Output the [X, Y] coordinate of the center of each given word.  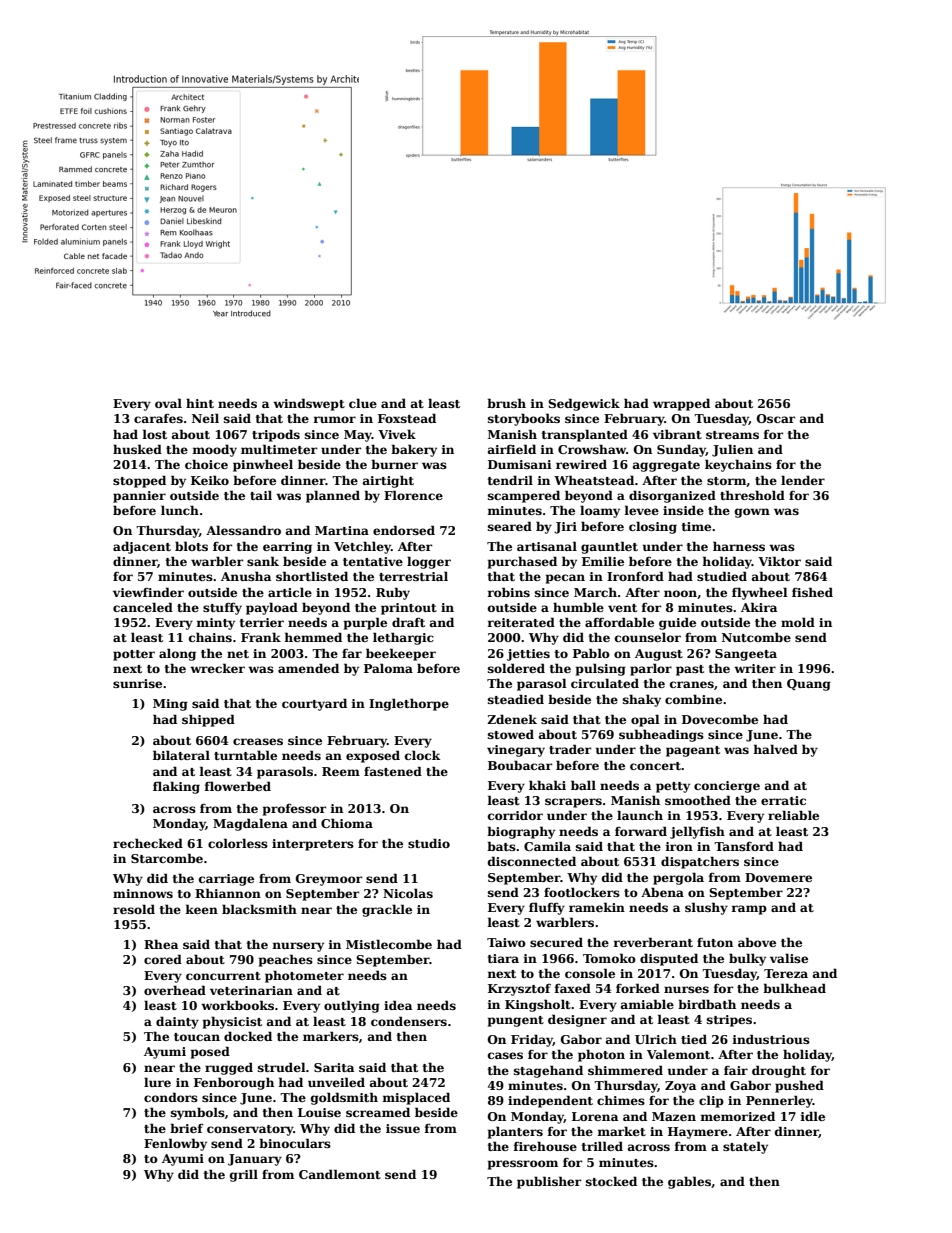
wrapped [681, 404]
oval [168, 403]
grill [244, 1175]
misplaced [416, 1098]
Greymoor [329, 880]
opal [645, 720]
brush [506, 403]
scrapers [573, 803]
